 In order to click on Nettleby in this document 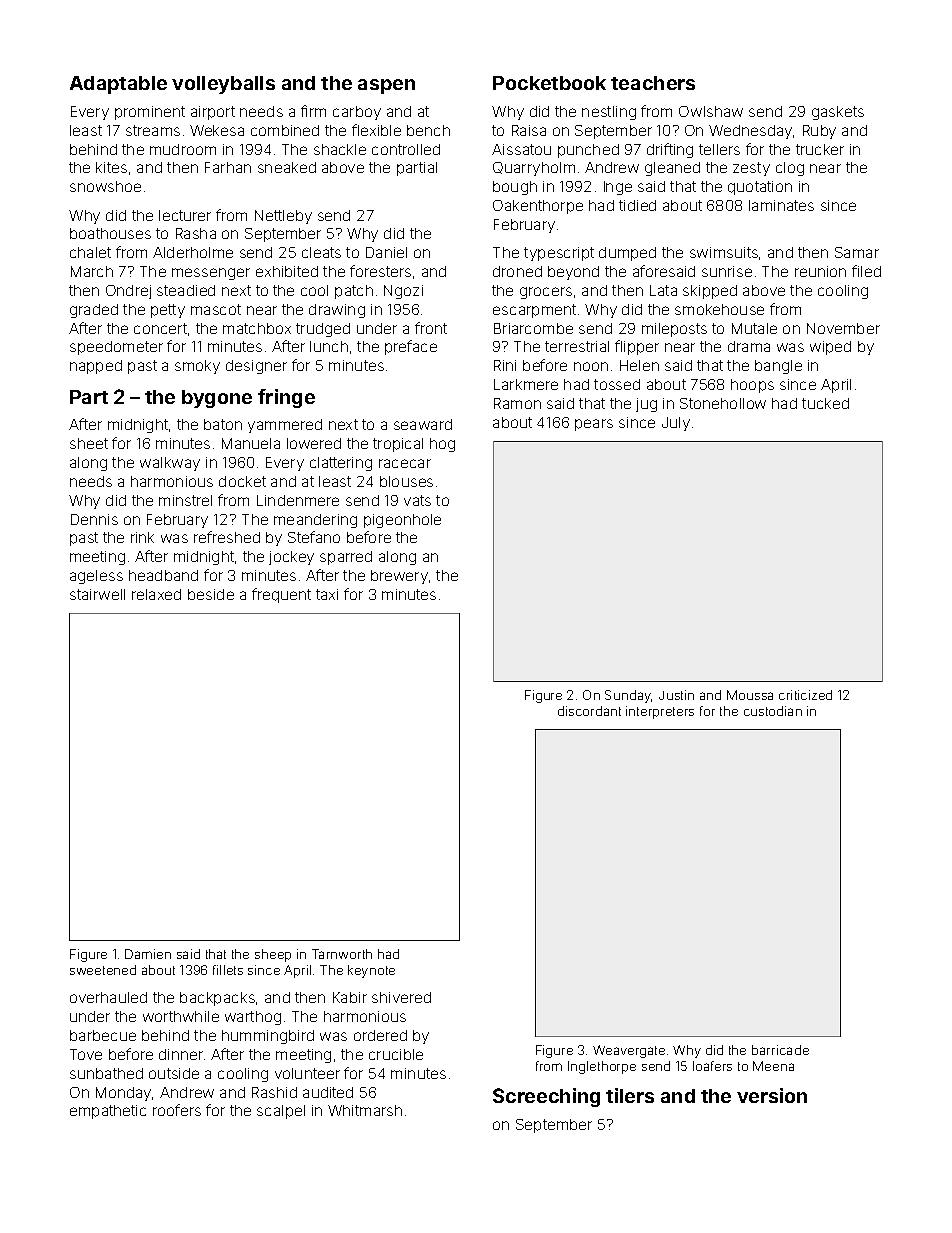, I will do `click(283, 217)`.
